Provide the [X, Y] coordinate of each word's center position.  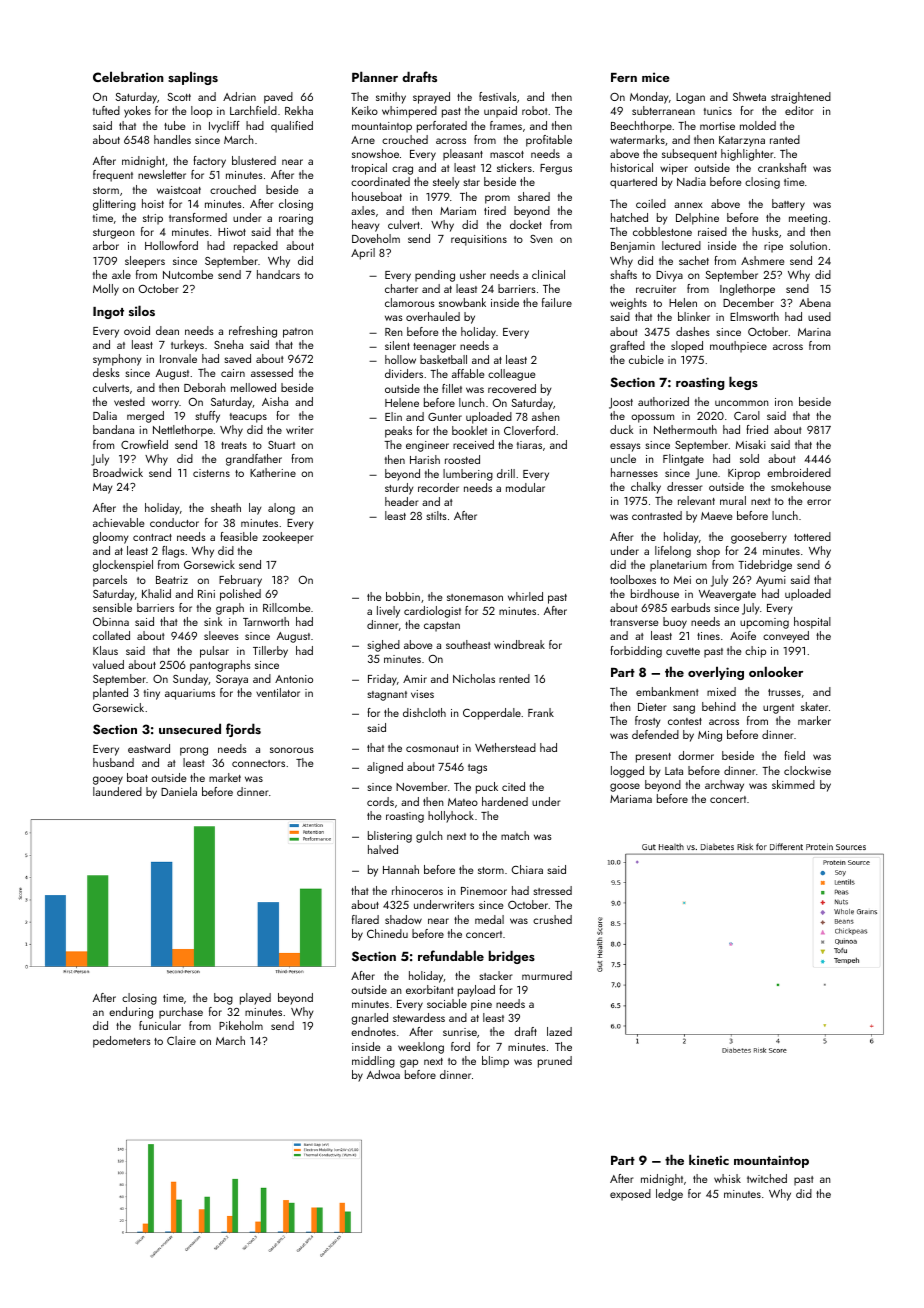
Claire [181, 1040]
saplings [193, 78]
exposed [630, 1195]
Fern [624, 77]
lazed [559, 1031]
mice [656, 77]
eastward [149, 748]
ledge [669, 1195]
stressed [553, 890]
